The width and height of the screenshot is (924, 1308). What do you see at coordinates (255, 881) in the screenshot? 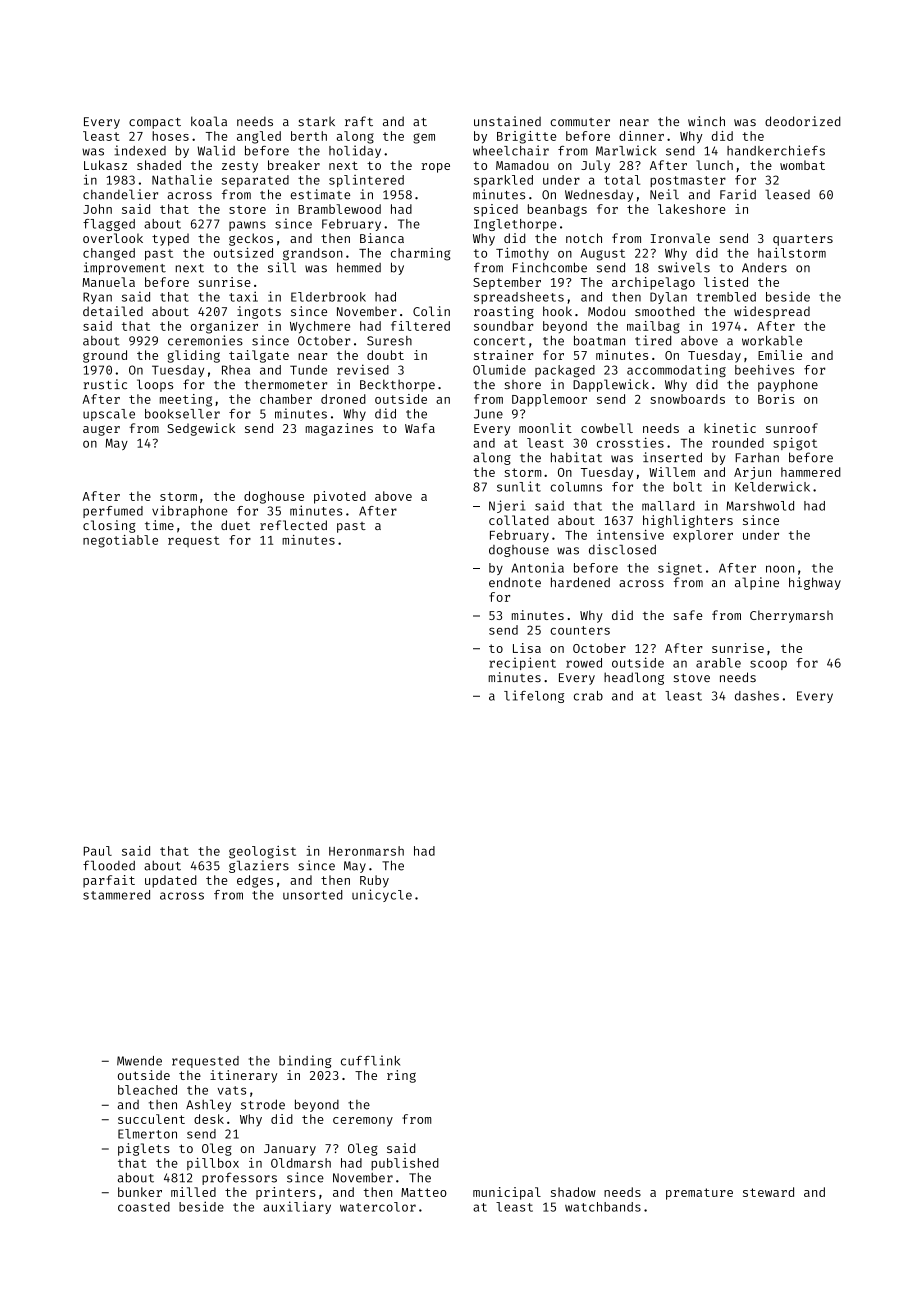
I see `edges` at bounding box center [255, 881].
